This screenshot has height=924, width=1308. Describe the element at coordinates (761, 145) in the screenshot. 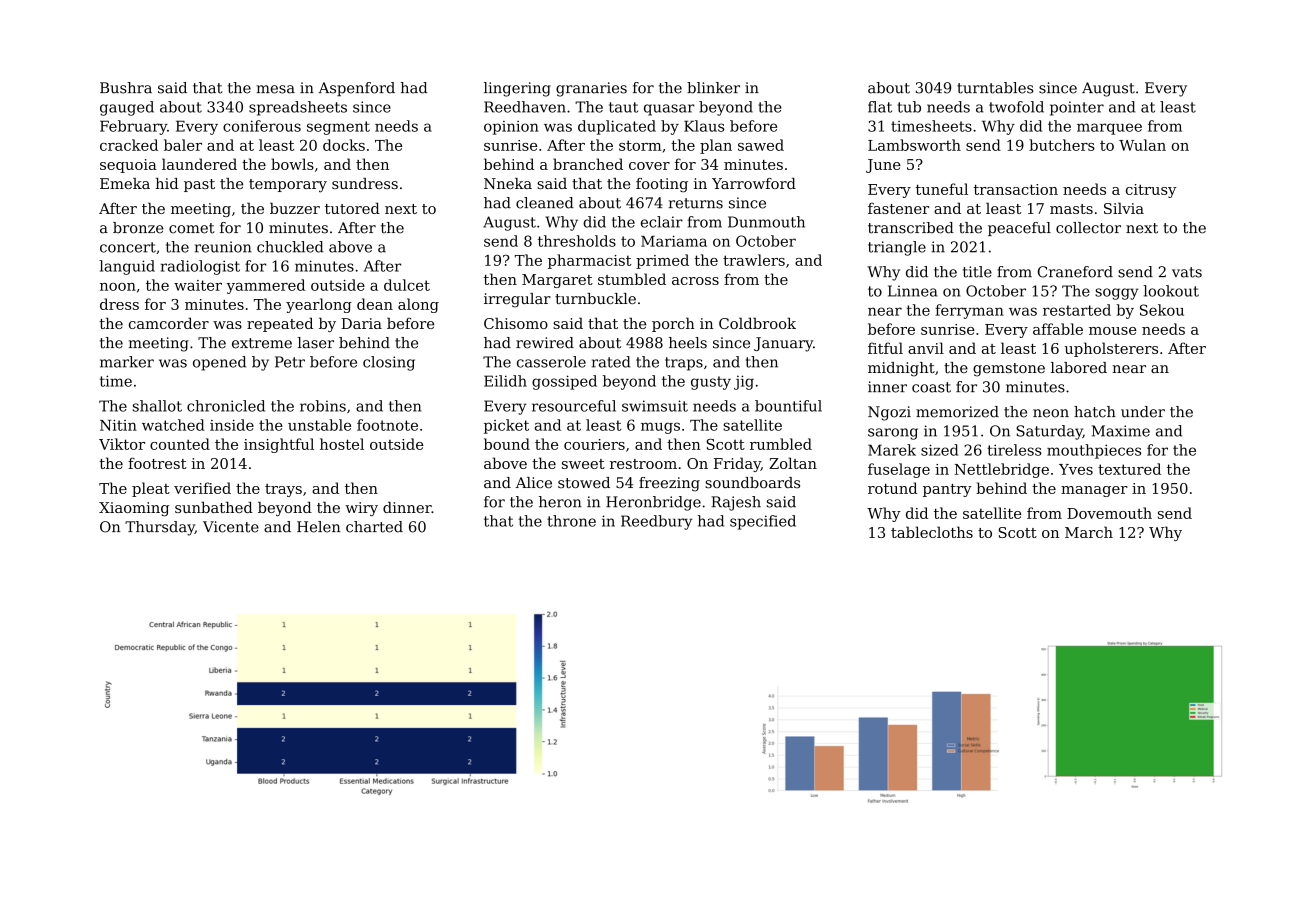

I see `sawed` at that location.
